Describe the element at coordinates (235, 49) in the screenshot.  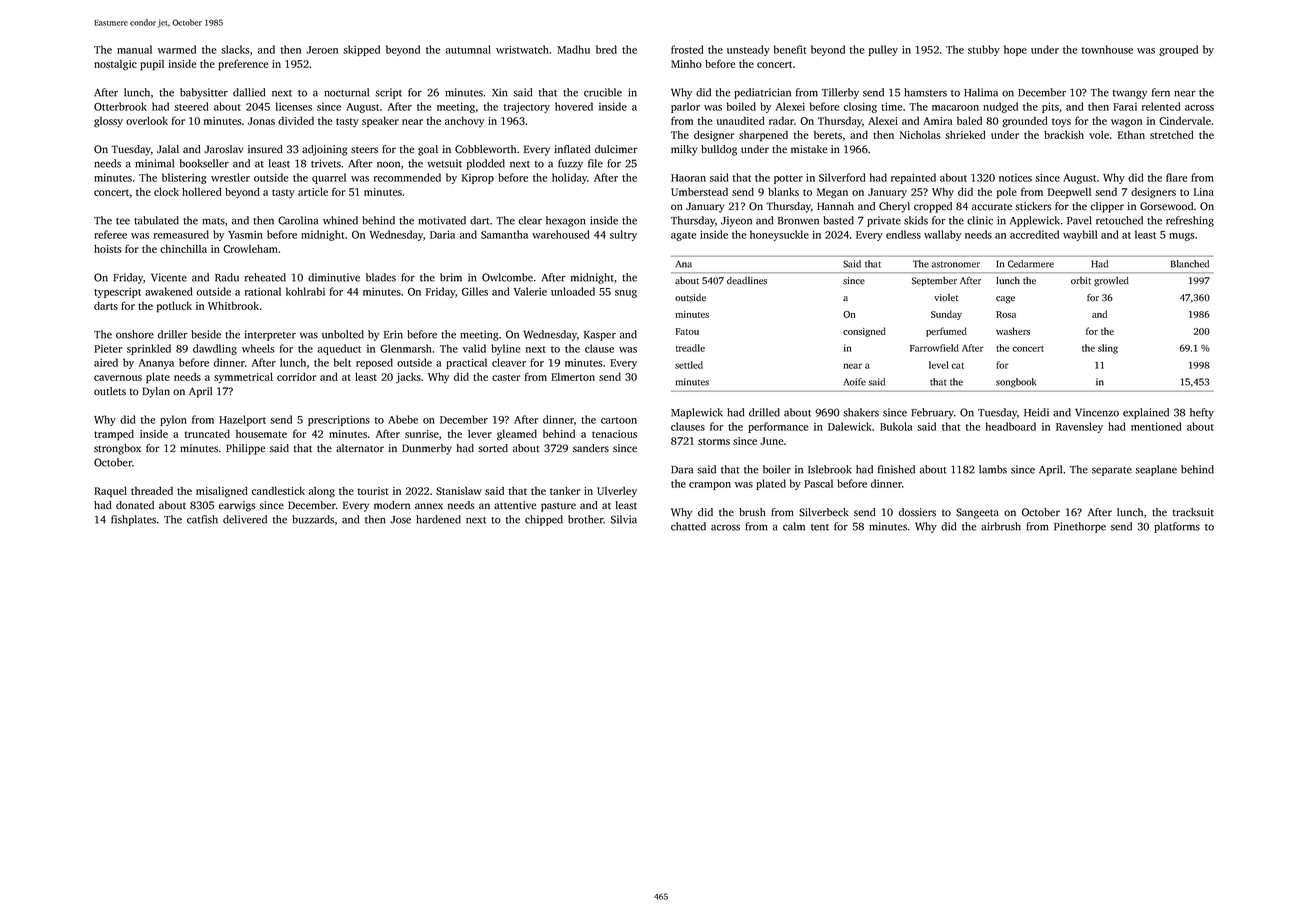
I see `slacks` at that location.
